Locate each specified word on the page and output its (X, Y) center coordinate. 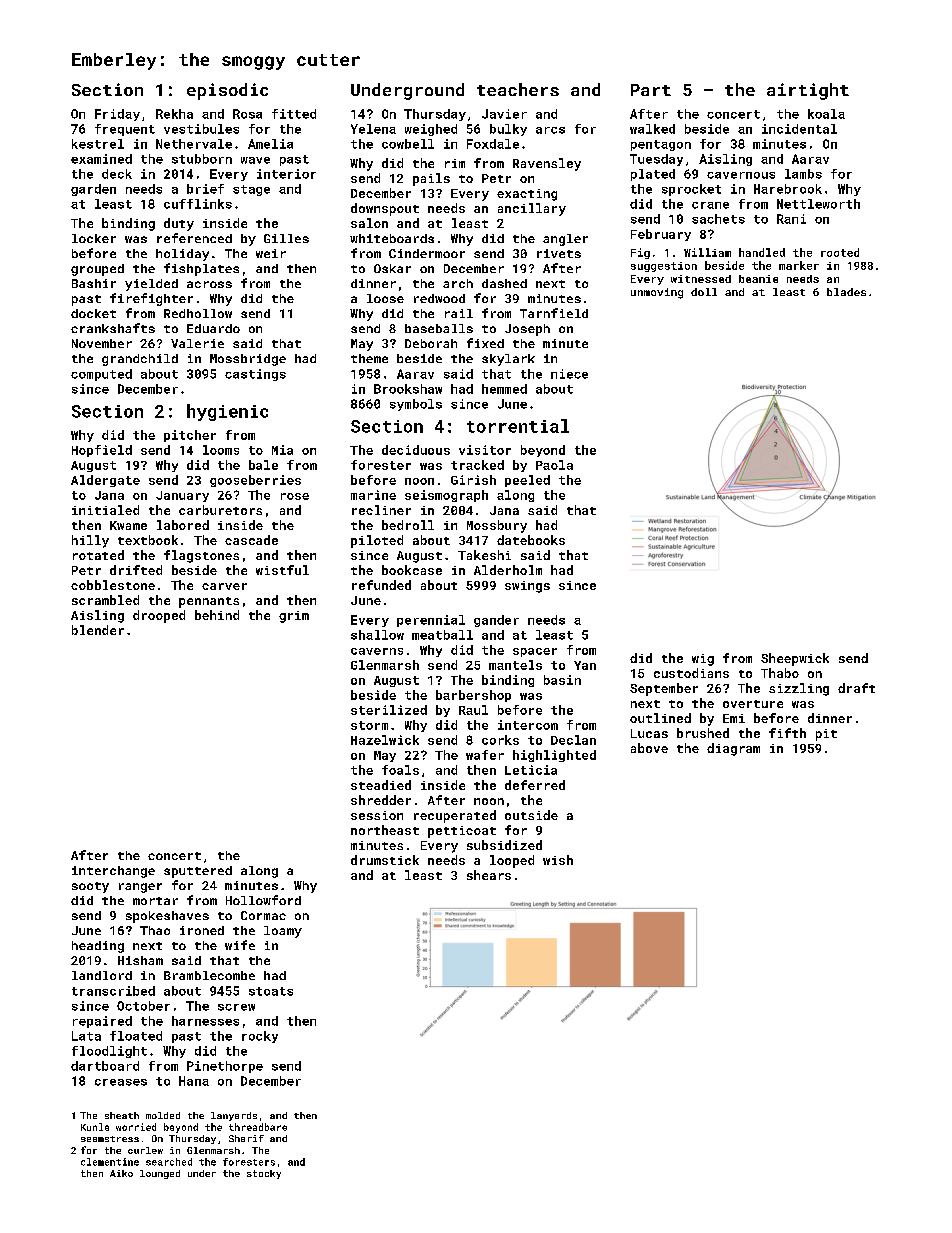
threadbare (258, 1127)
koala (826, 114)
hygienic (227, 412)
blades (846, 292)
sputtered (198, 872)
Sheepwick (795, 659)
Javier (504, 114)
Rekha (174, 114)
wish (558, 860)
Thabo (780, 673)
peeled (527, 481)
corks (500, 740)
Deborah (431, 343)
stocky (264, 1174)
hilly (90, 541)
